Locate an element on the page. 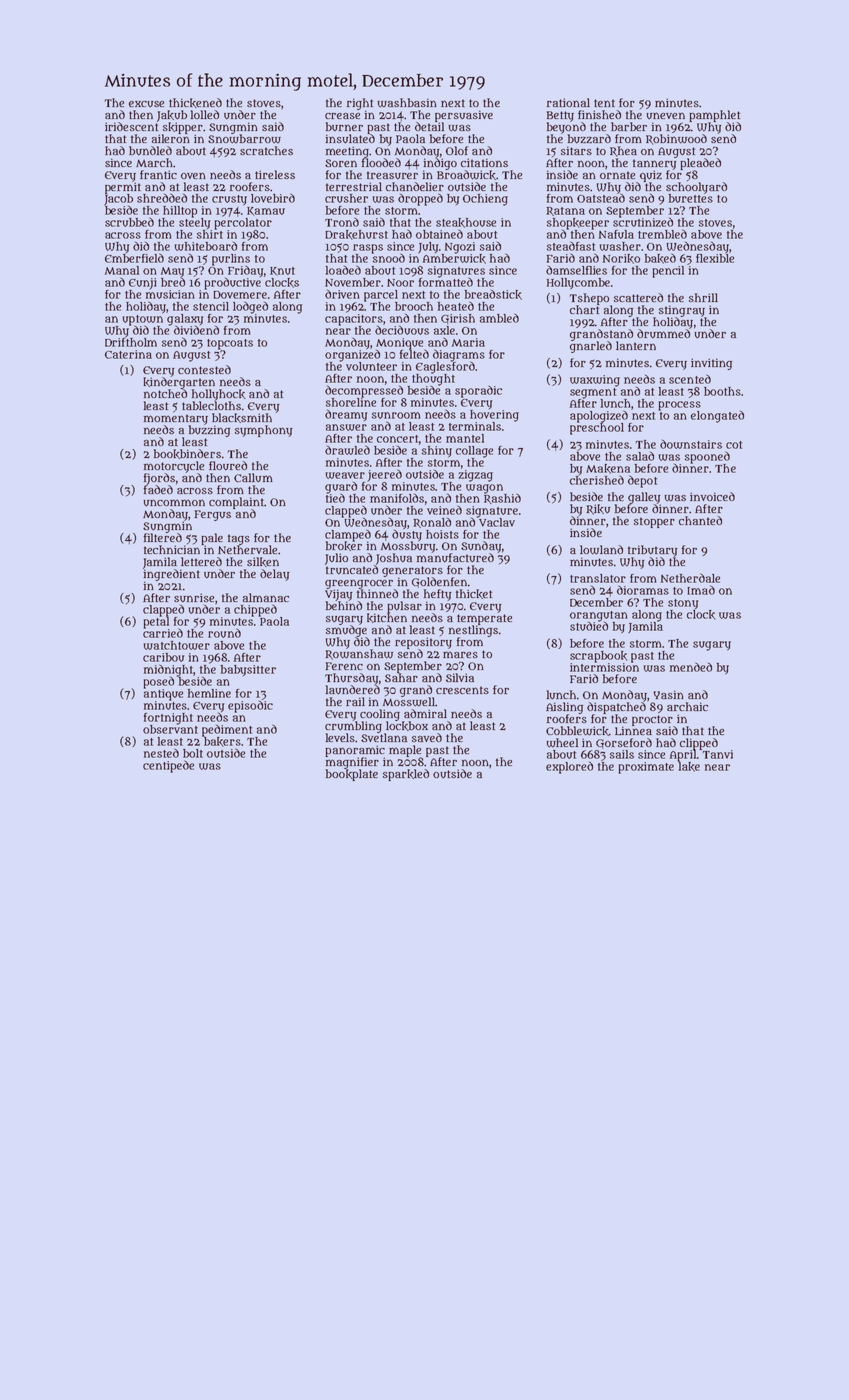 This page has height=1400, width=849. scattered is located at coordinates (638, 297).
